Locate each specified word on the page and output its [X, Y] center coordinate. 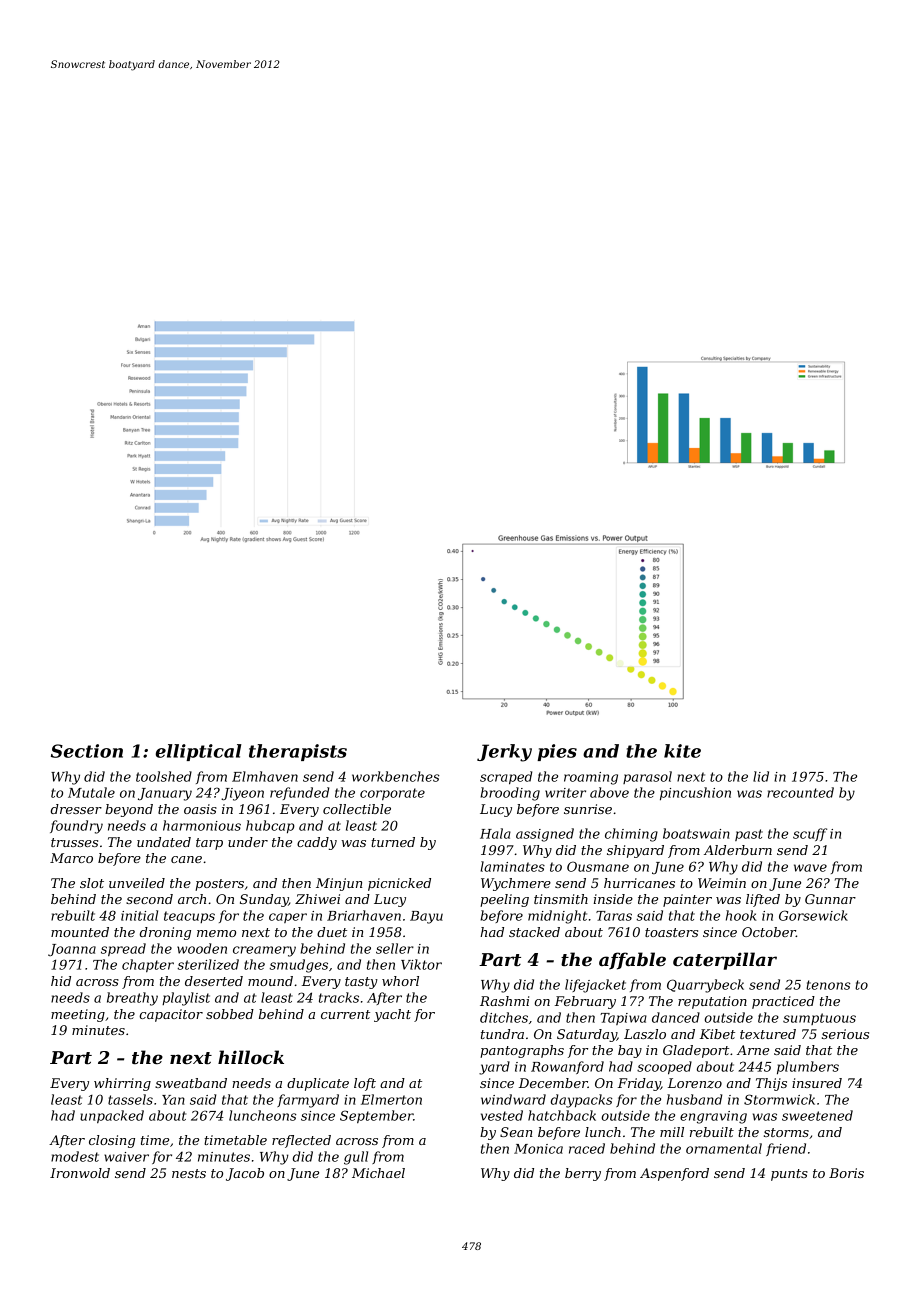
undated [164, 842]
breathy [132, 999]
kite [682, 751]
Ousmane [598, 866]
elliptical [199, 752]
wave [810, 868]
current [345, 1014]
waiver [126, 1157]
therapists [298, 752]
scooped [664, 1068]
